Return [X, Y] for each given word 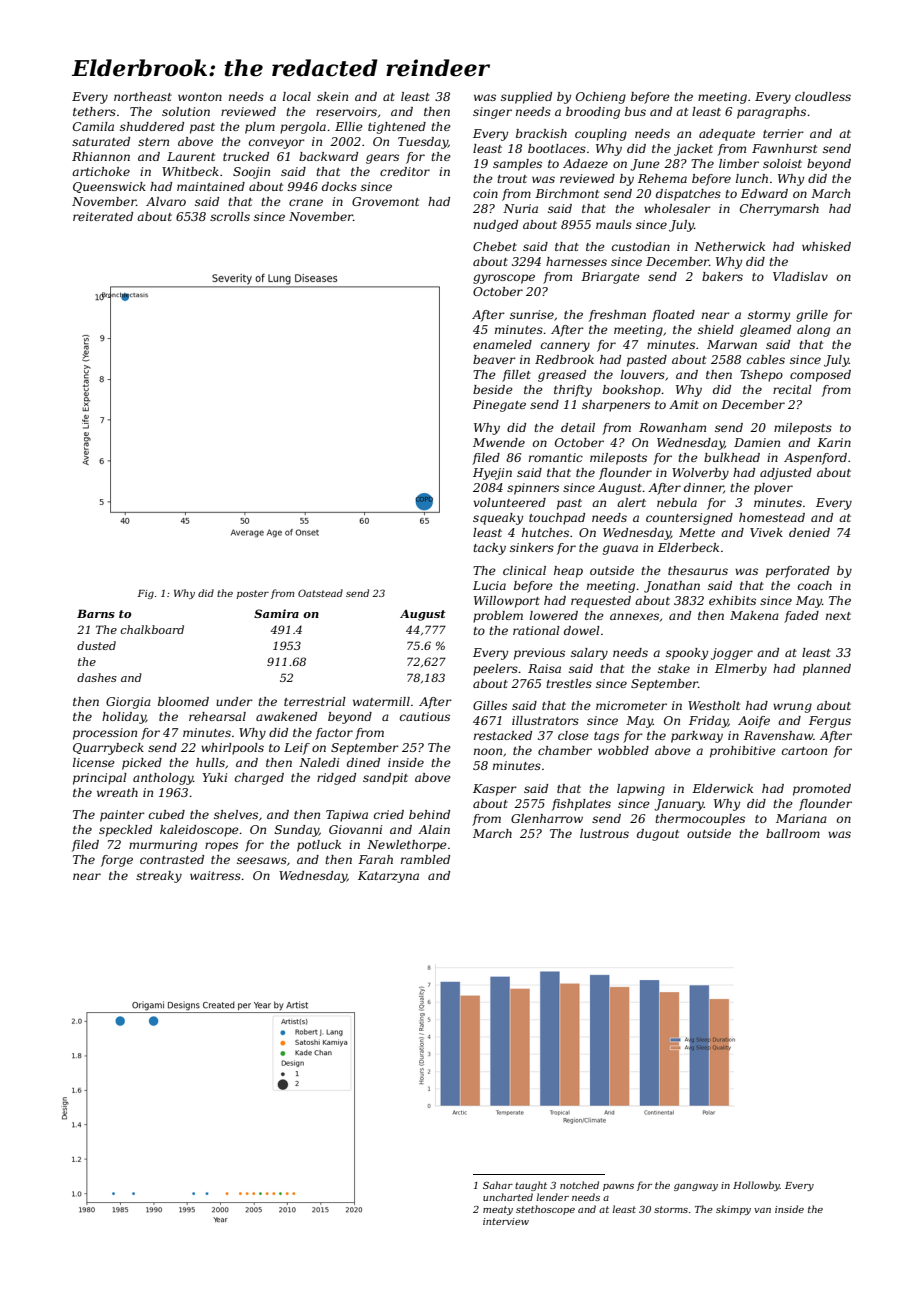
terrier [783, 133]
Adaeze [585, 163]
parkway [697, 737]
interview [506, 1221]
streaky [159, 877]
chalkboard [152, 629]
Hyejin [492, 474]
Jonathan [672, 587]
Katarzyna [388, 877]
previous [539, 654]
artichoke [101, 171]
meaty [498, 1210]
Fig [145, 594]
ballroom [793, 833]
